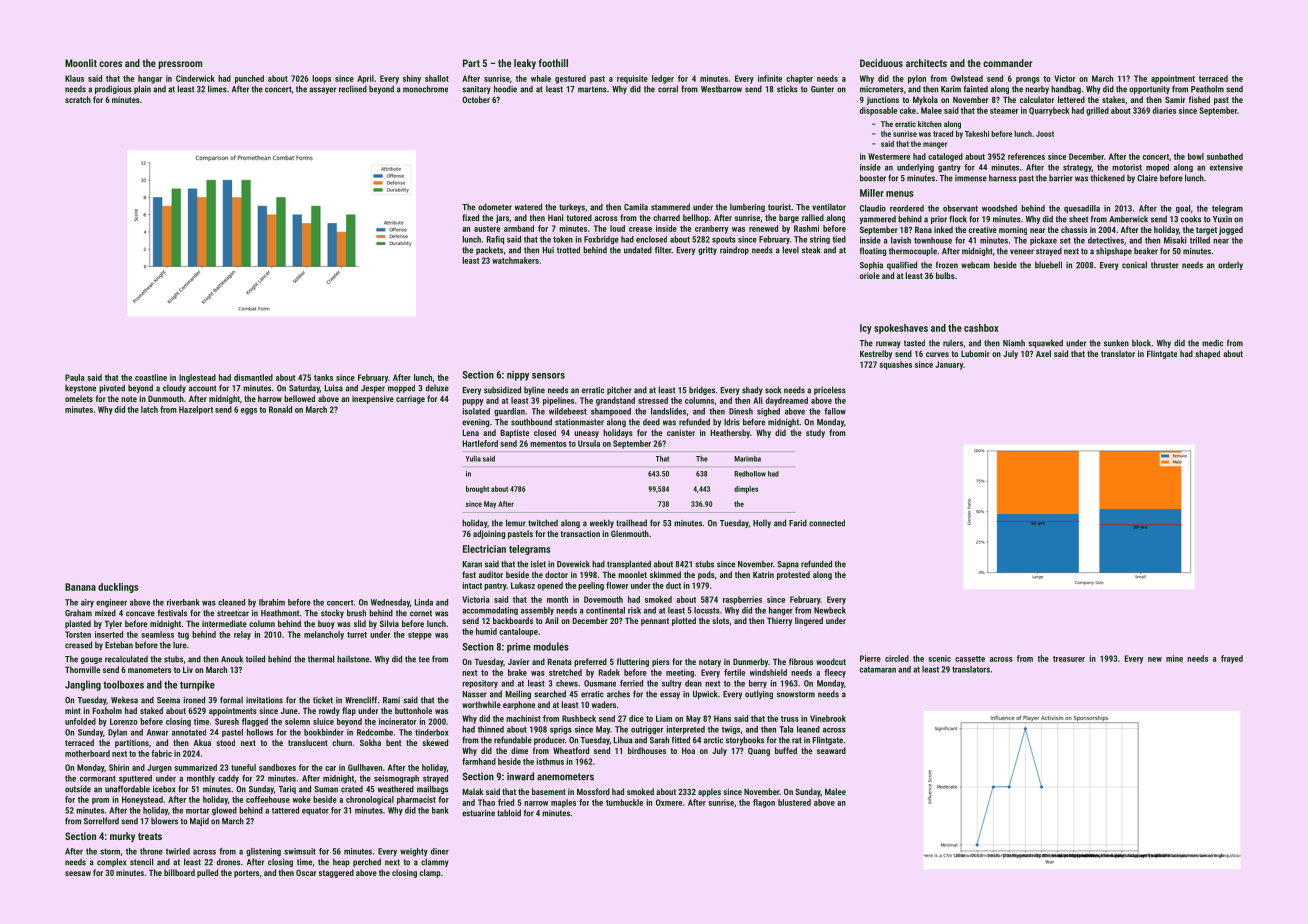 This image has height=924, width=1308. What do you see at coordinates (474, 694) in the image?
I see `Nasser` at bounding box center [474, 694].
